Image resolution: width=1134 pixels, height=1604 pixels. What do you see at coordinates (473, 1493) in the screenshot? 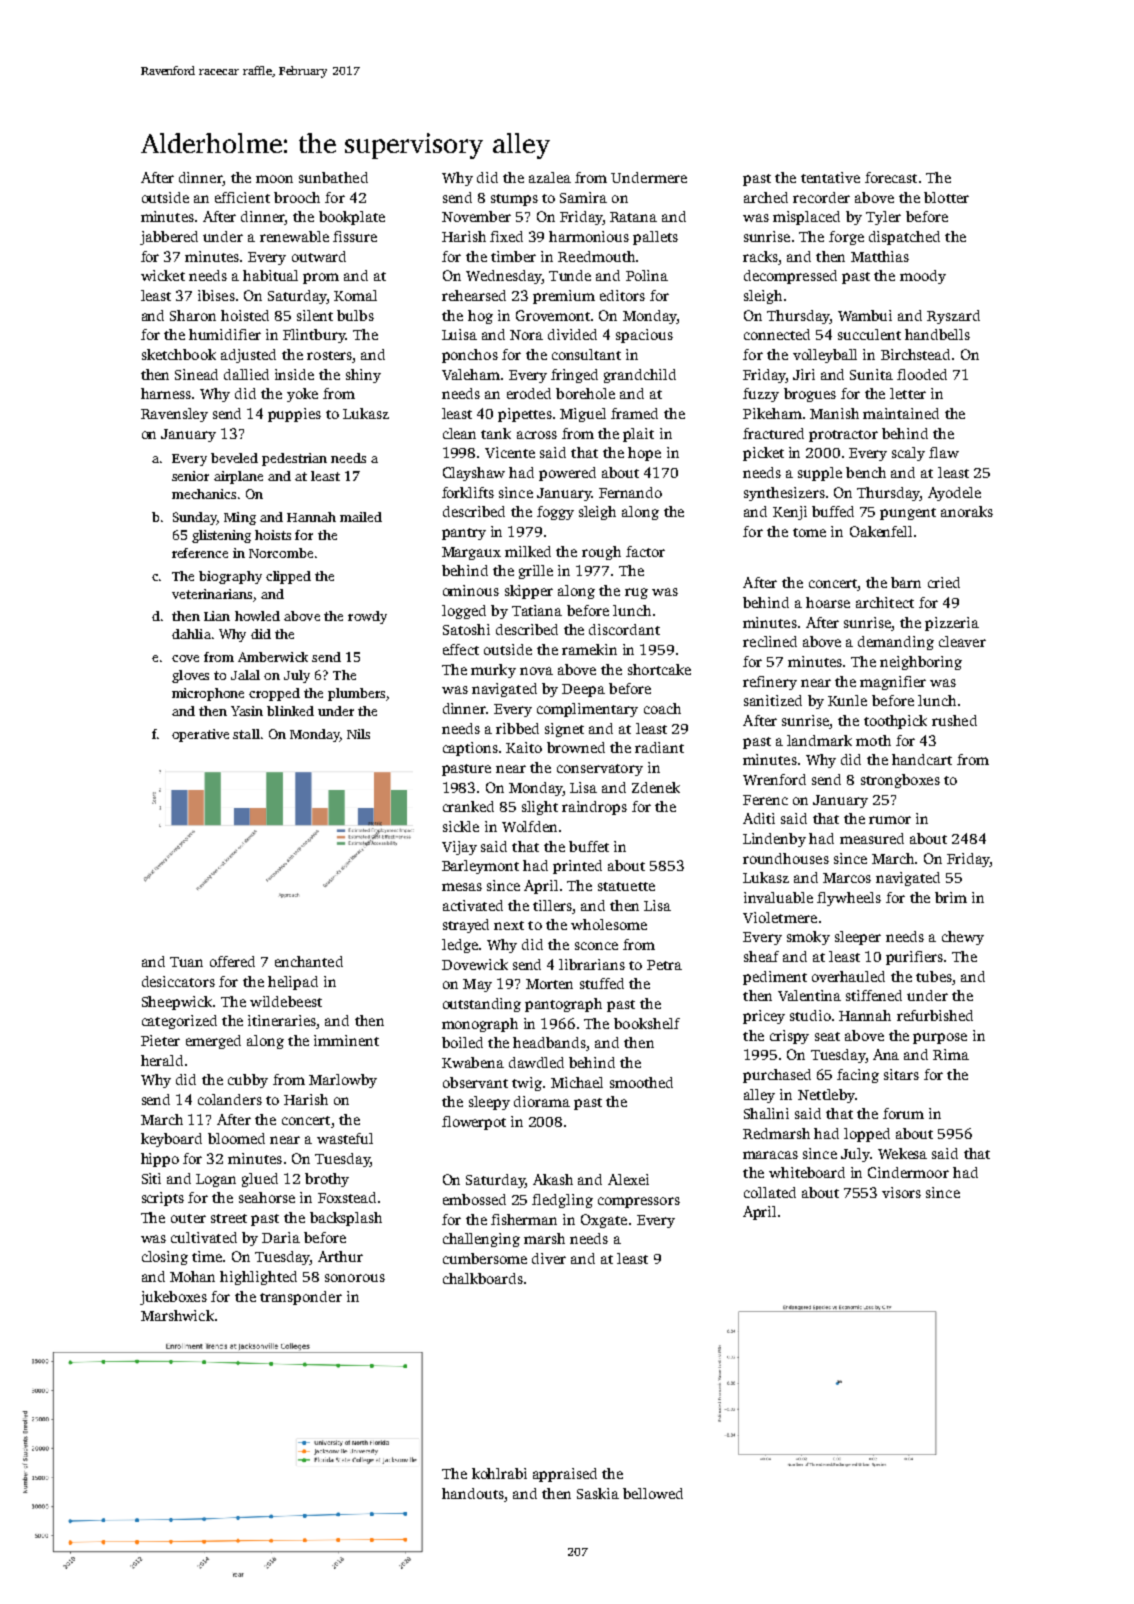
I see `handouts` at bounding box center [473, 1493].
